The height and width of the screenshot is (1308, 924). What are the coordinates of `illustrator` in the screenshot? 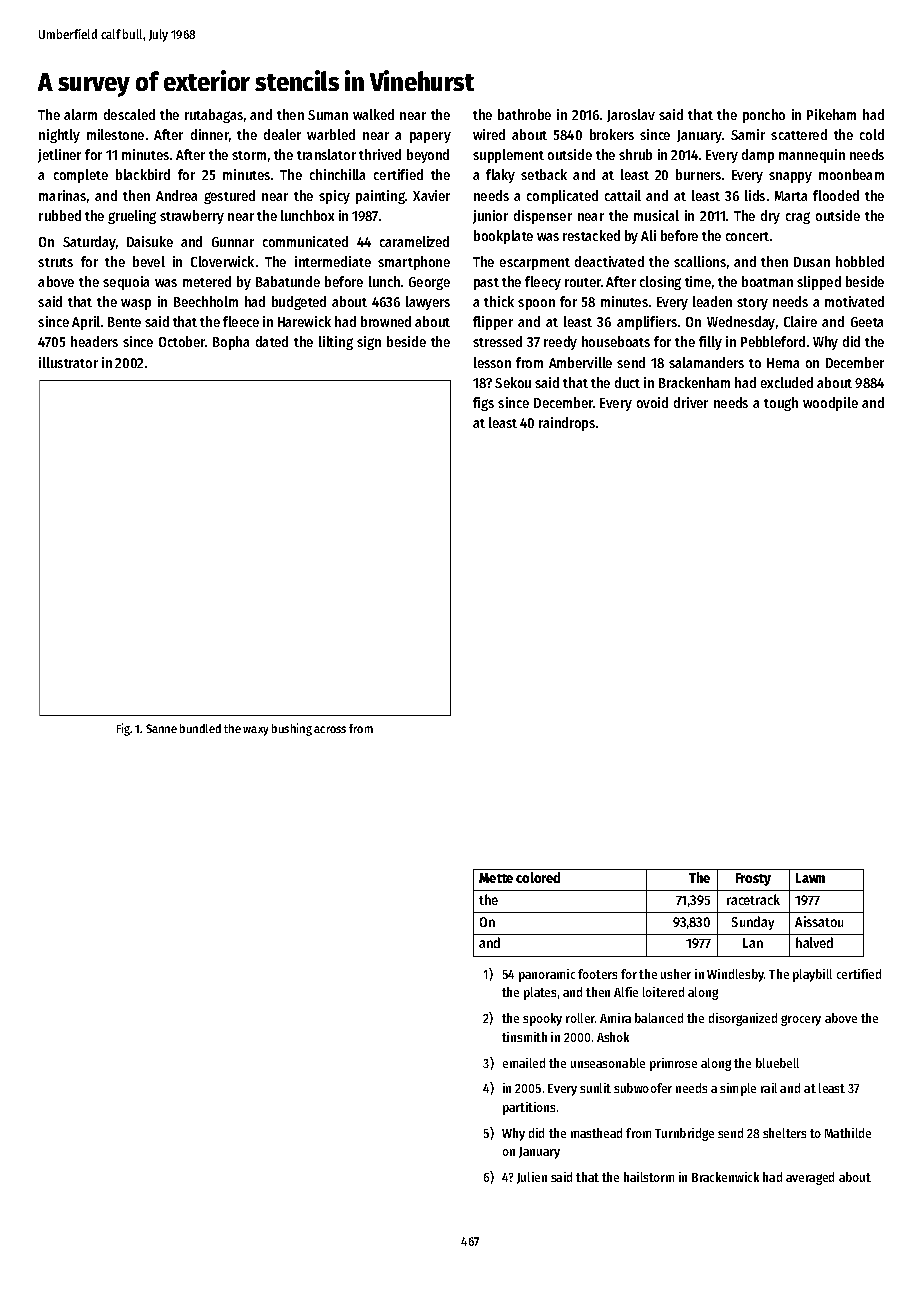 It's located at (68, 362).
